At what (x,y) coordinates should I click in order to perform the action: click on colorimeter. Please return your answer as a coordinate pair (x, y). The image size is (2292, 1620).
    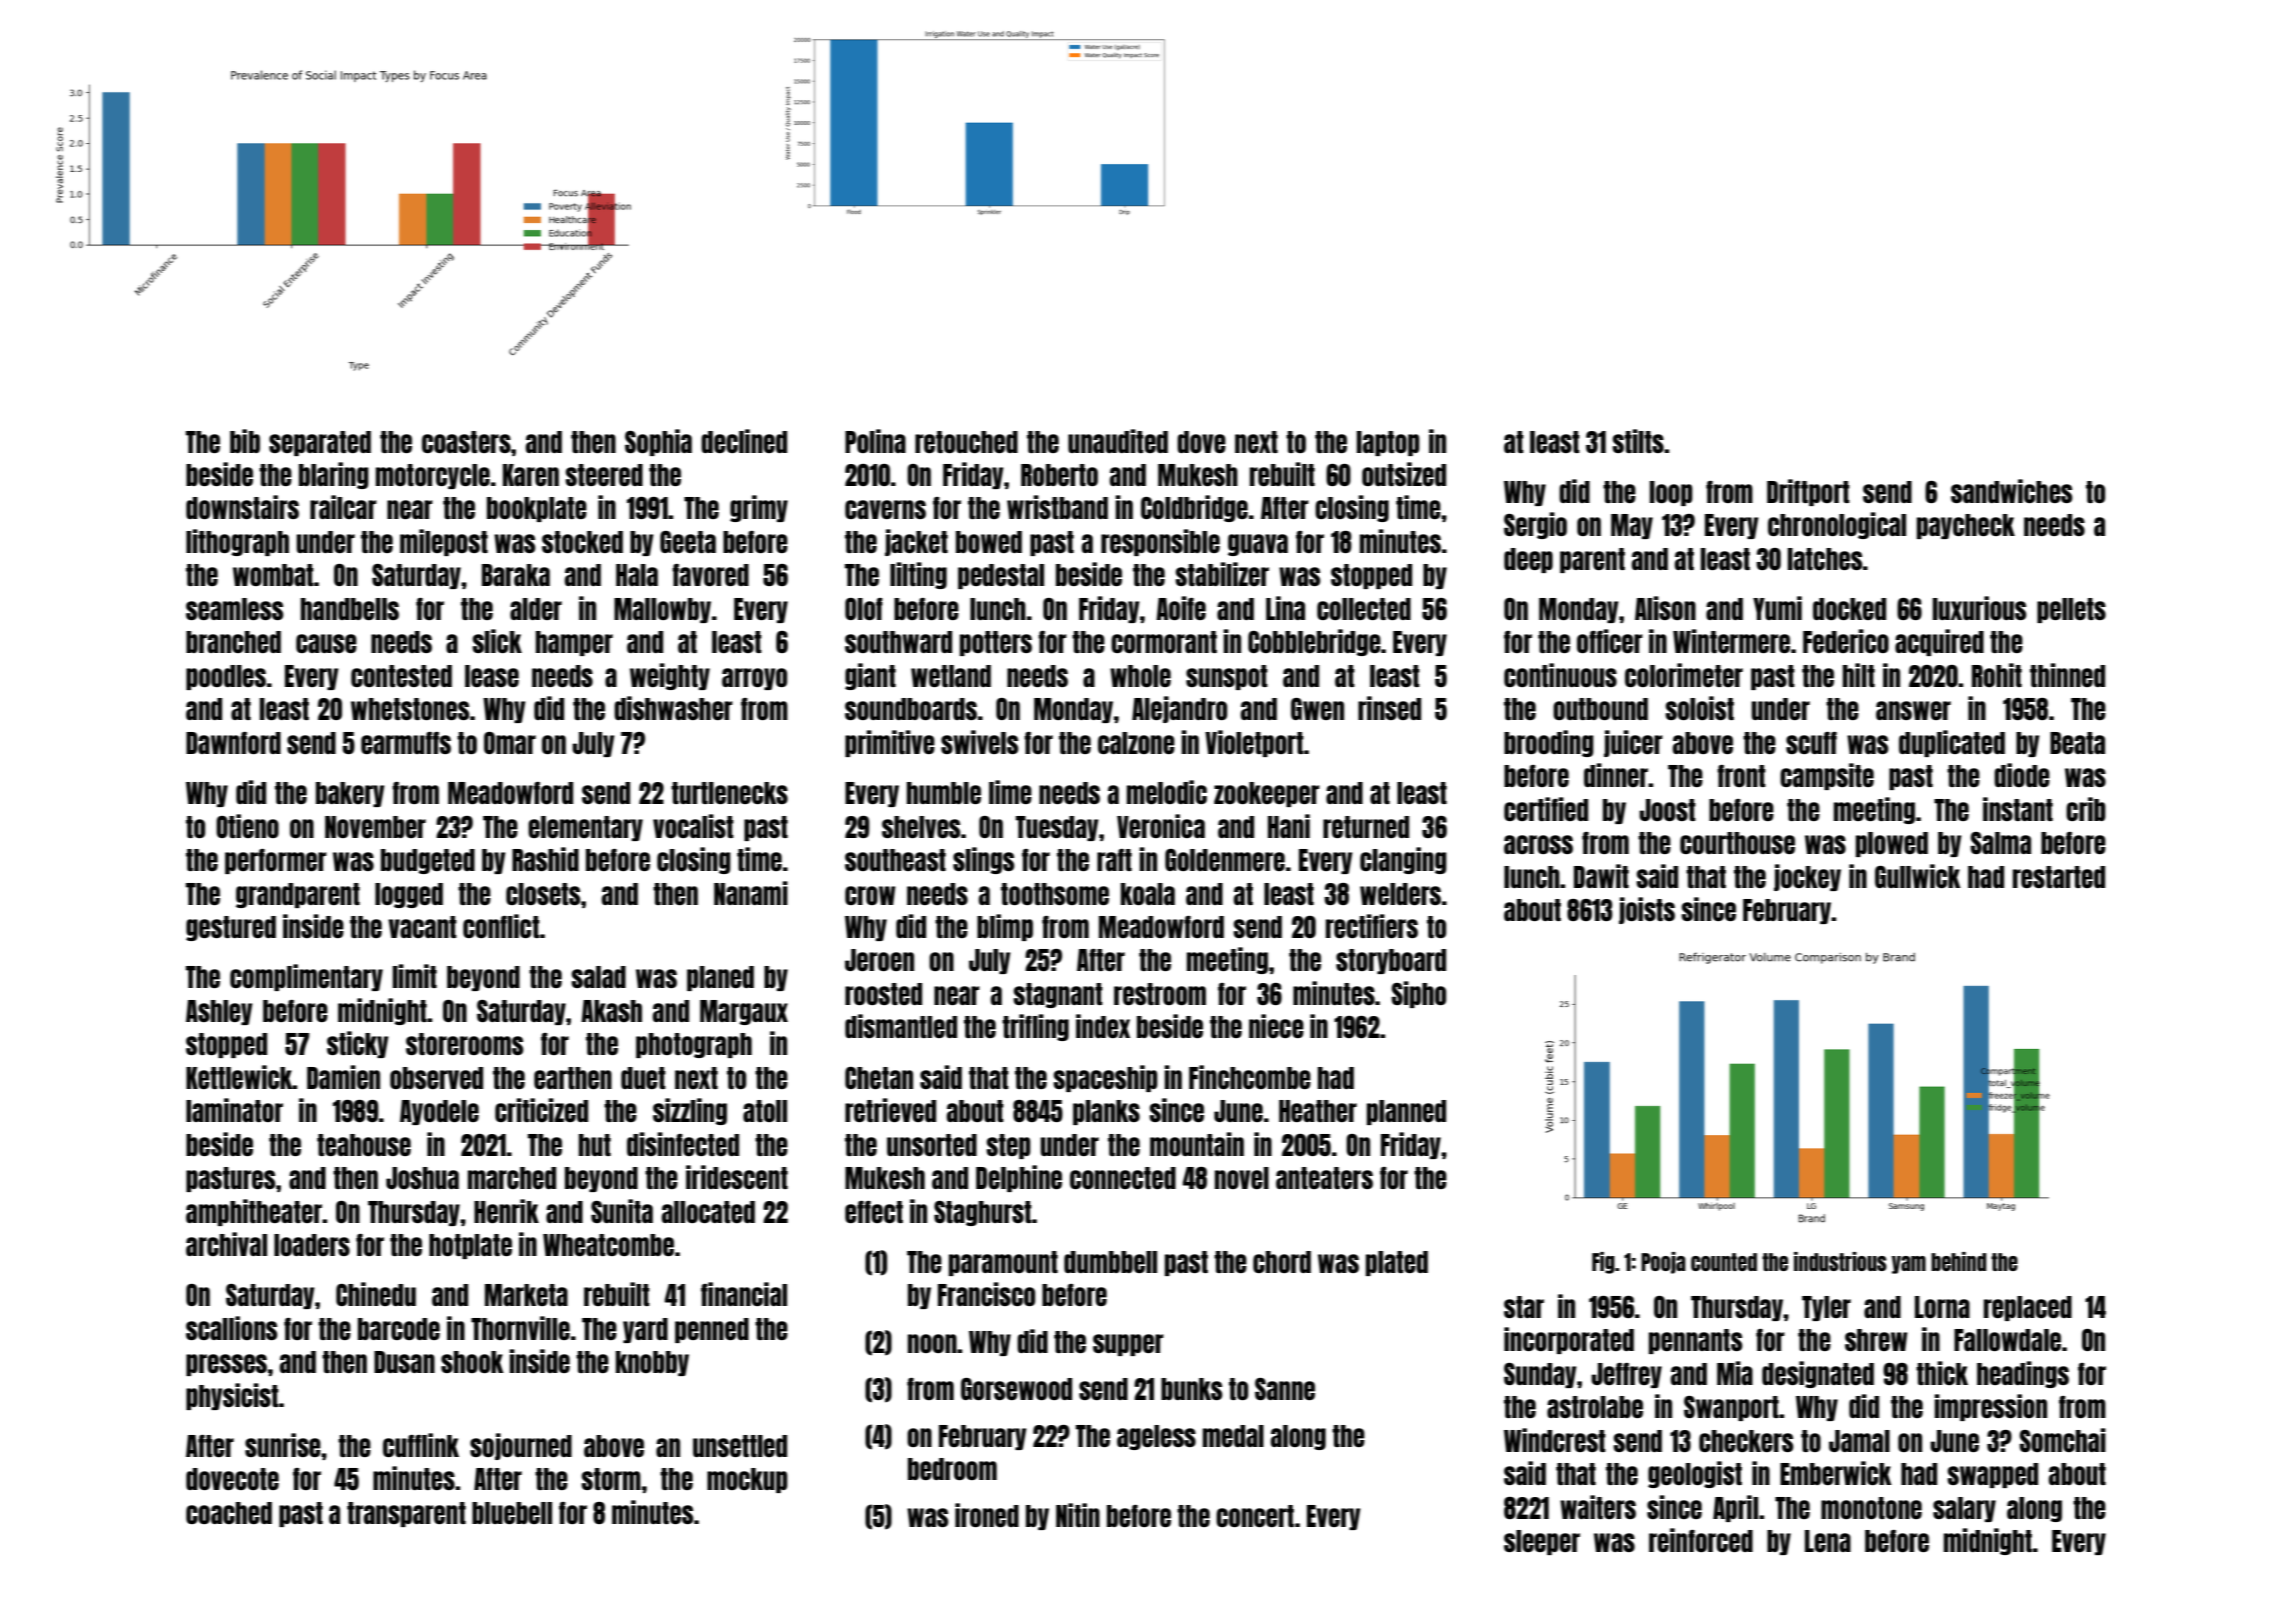
    Looking at the image, I should click on (1684, 675).
